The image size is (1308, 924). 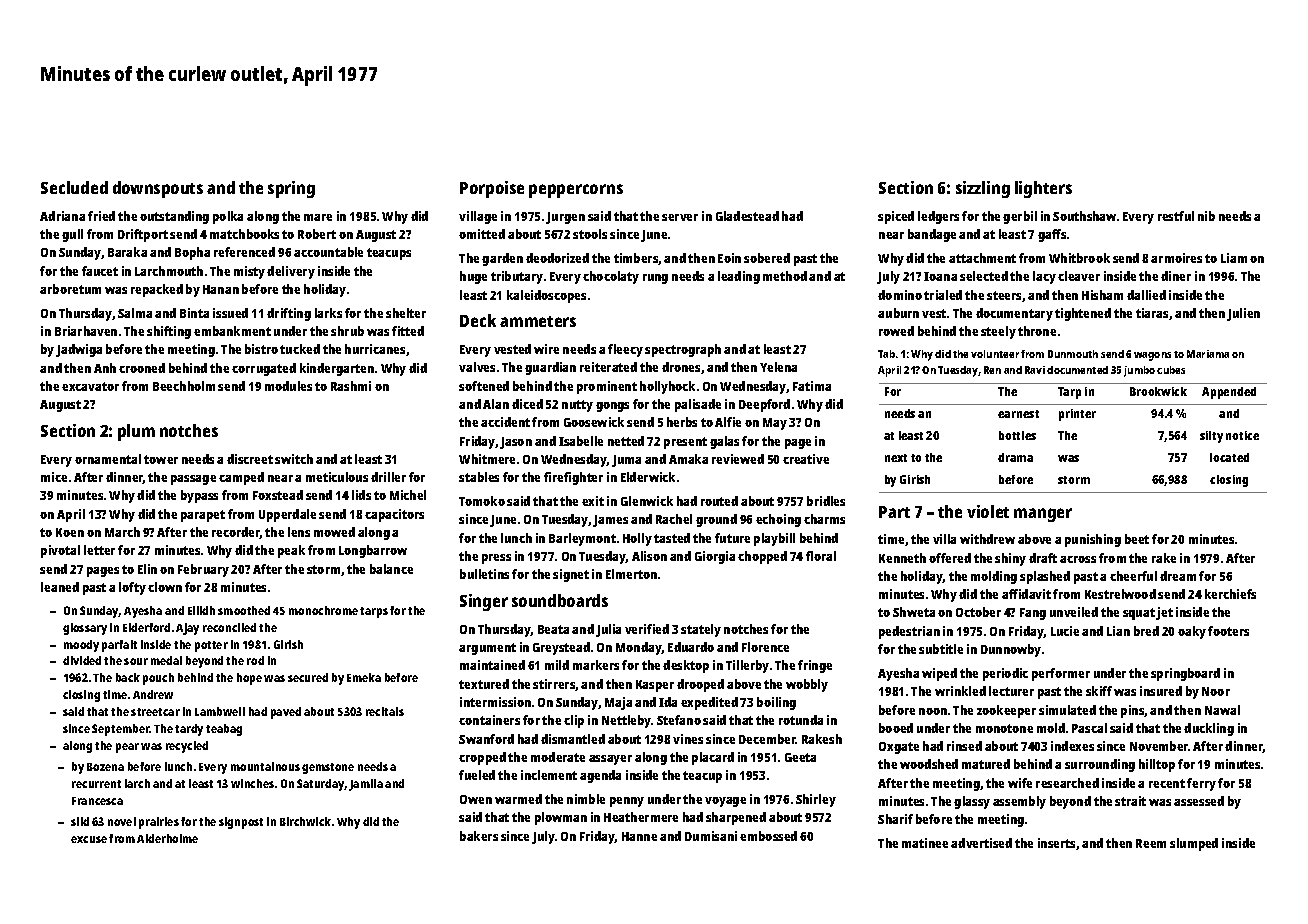 I want to click on Greystead, so click(x=561, y=648).
